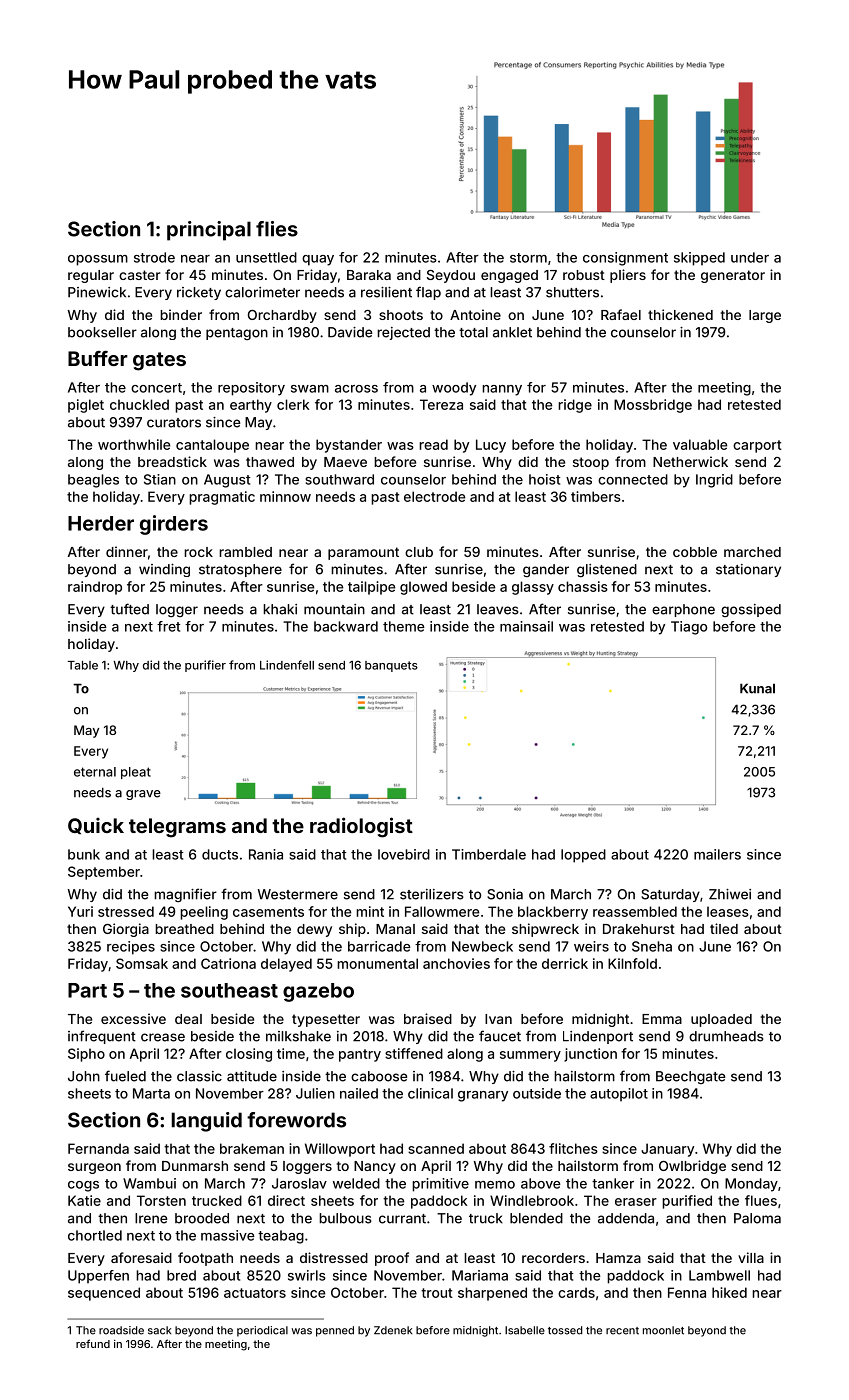 Image resolution: width=849 pixels, height=1400 pixels. I want to click on pleat, so click(136, 773).
